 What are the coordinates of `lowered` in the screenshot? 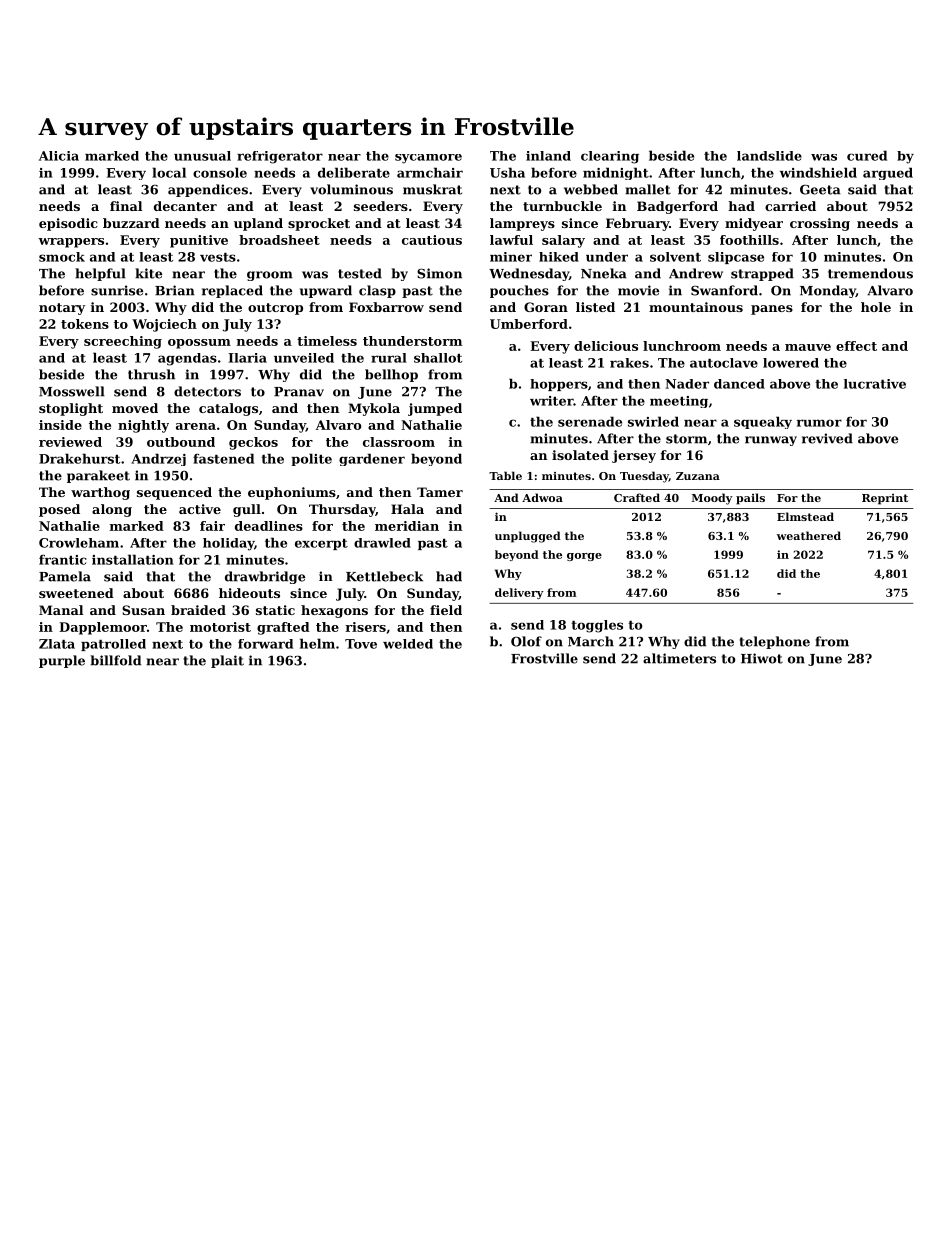 It's located at (791, 363).
